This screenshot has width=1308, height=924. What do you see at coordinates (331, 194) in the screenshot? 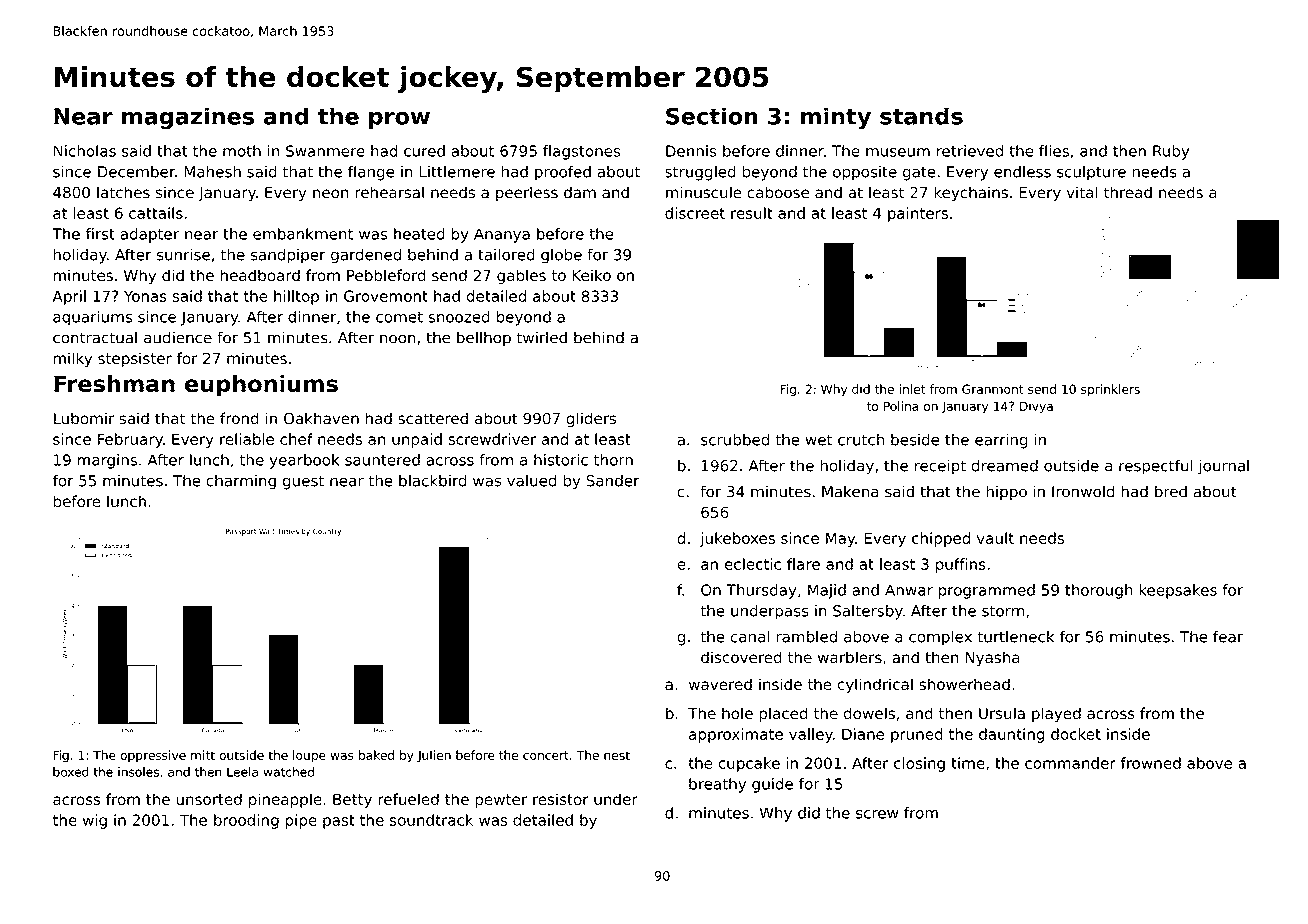
I see `neon` at bounding box center [331, 194].
